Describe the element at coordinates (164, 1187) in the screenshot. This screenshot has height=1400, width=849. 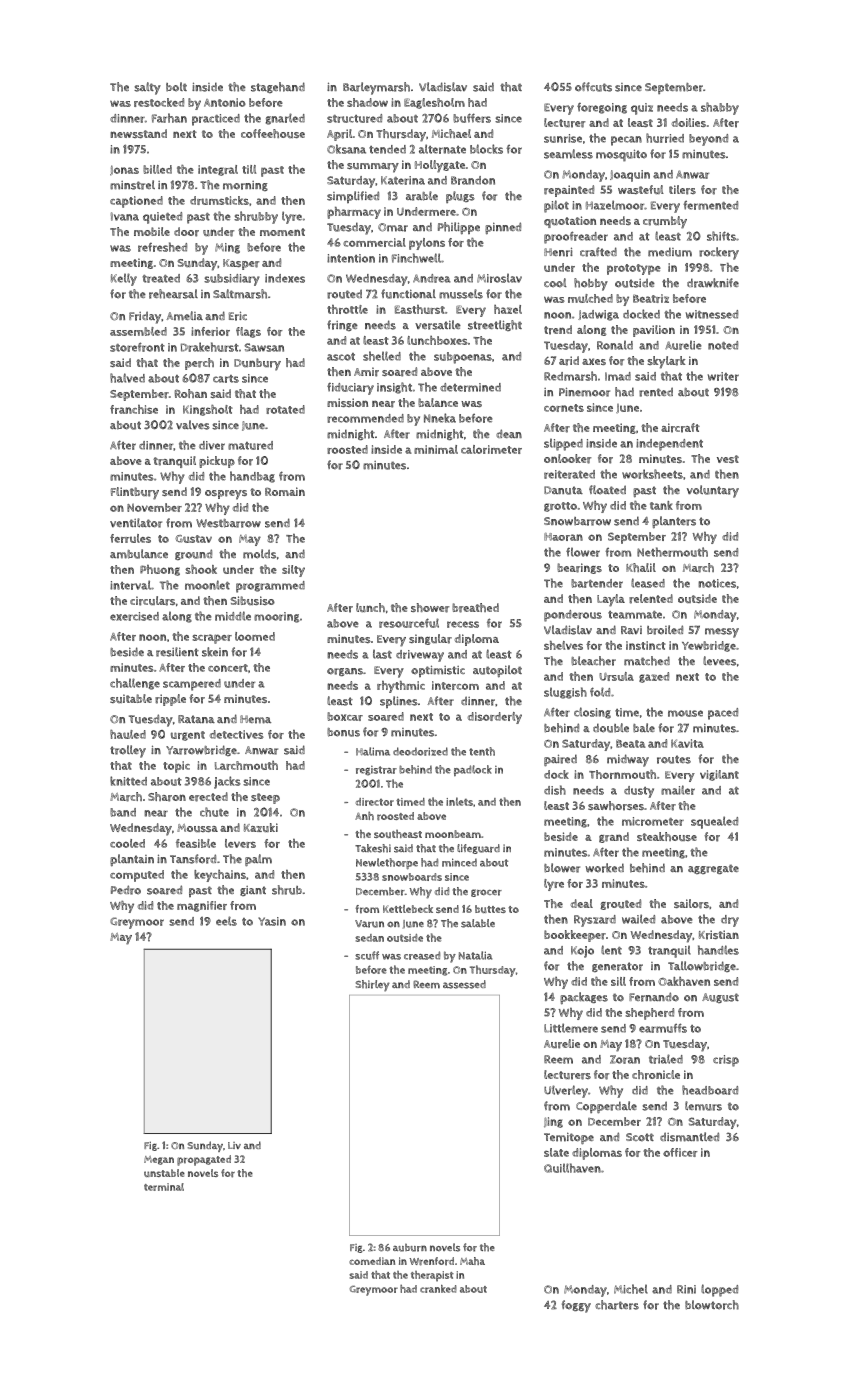
I see `terminal` at that location.
